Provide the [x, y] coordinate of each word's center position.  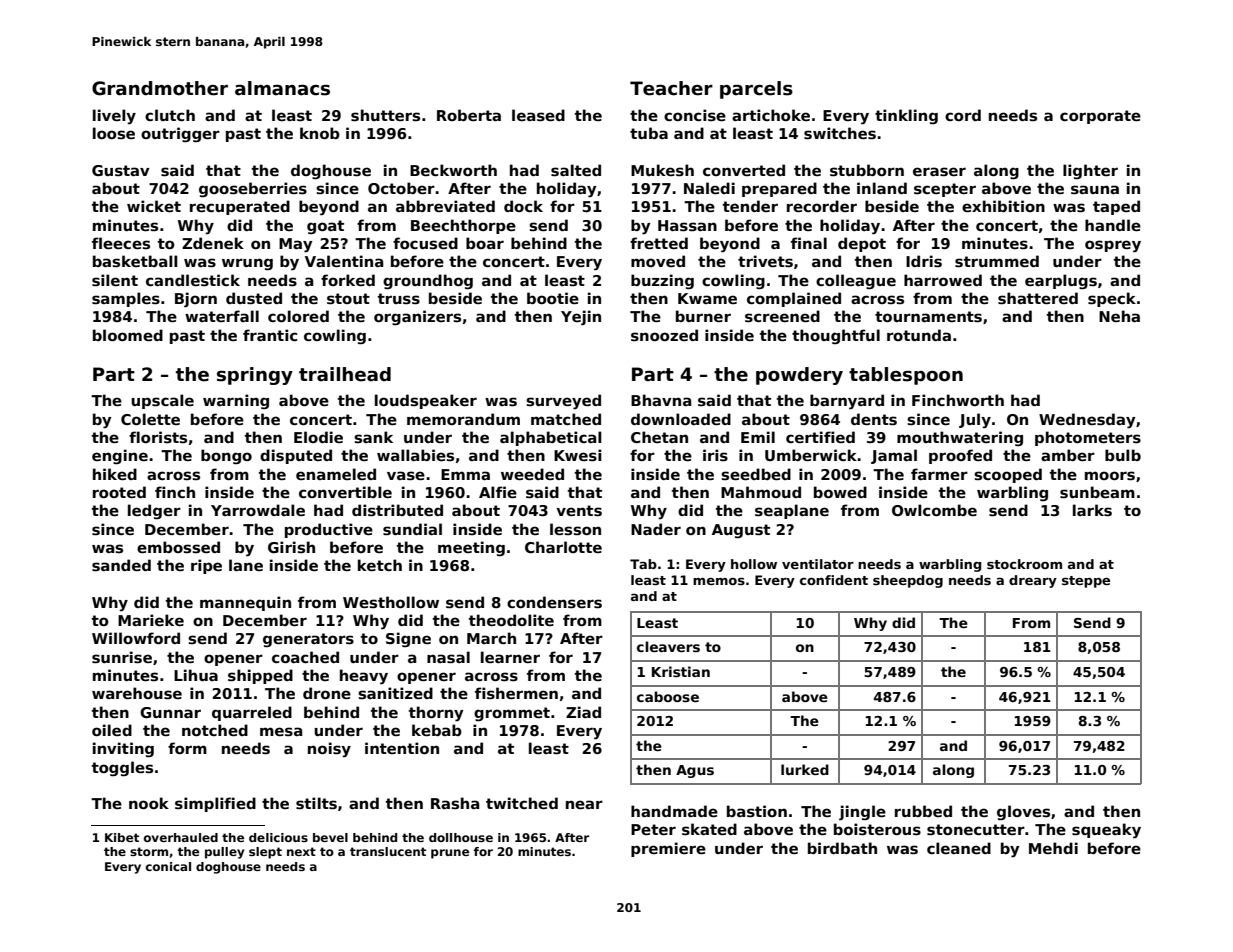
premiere [668, 849]
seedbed [756, 474]
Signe [408, 639]
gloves [1023, 812]
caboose [668, 696]
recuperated [240, 207]
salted [576, 170]
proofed [960, 456]
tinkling [906, 116]
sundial [412, 529]
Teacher [671, 88]
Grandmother [160, 88]
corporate [1100, 117]
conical [168, 866]
